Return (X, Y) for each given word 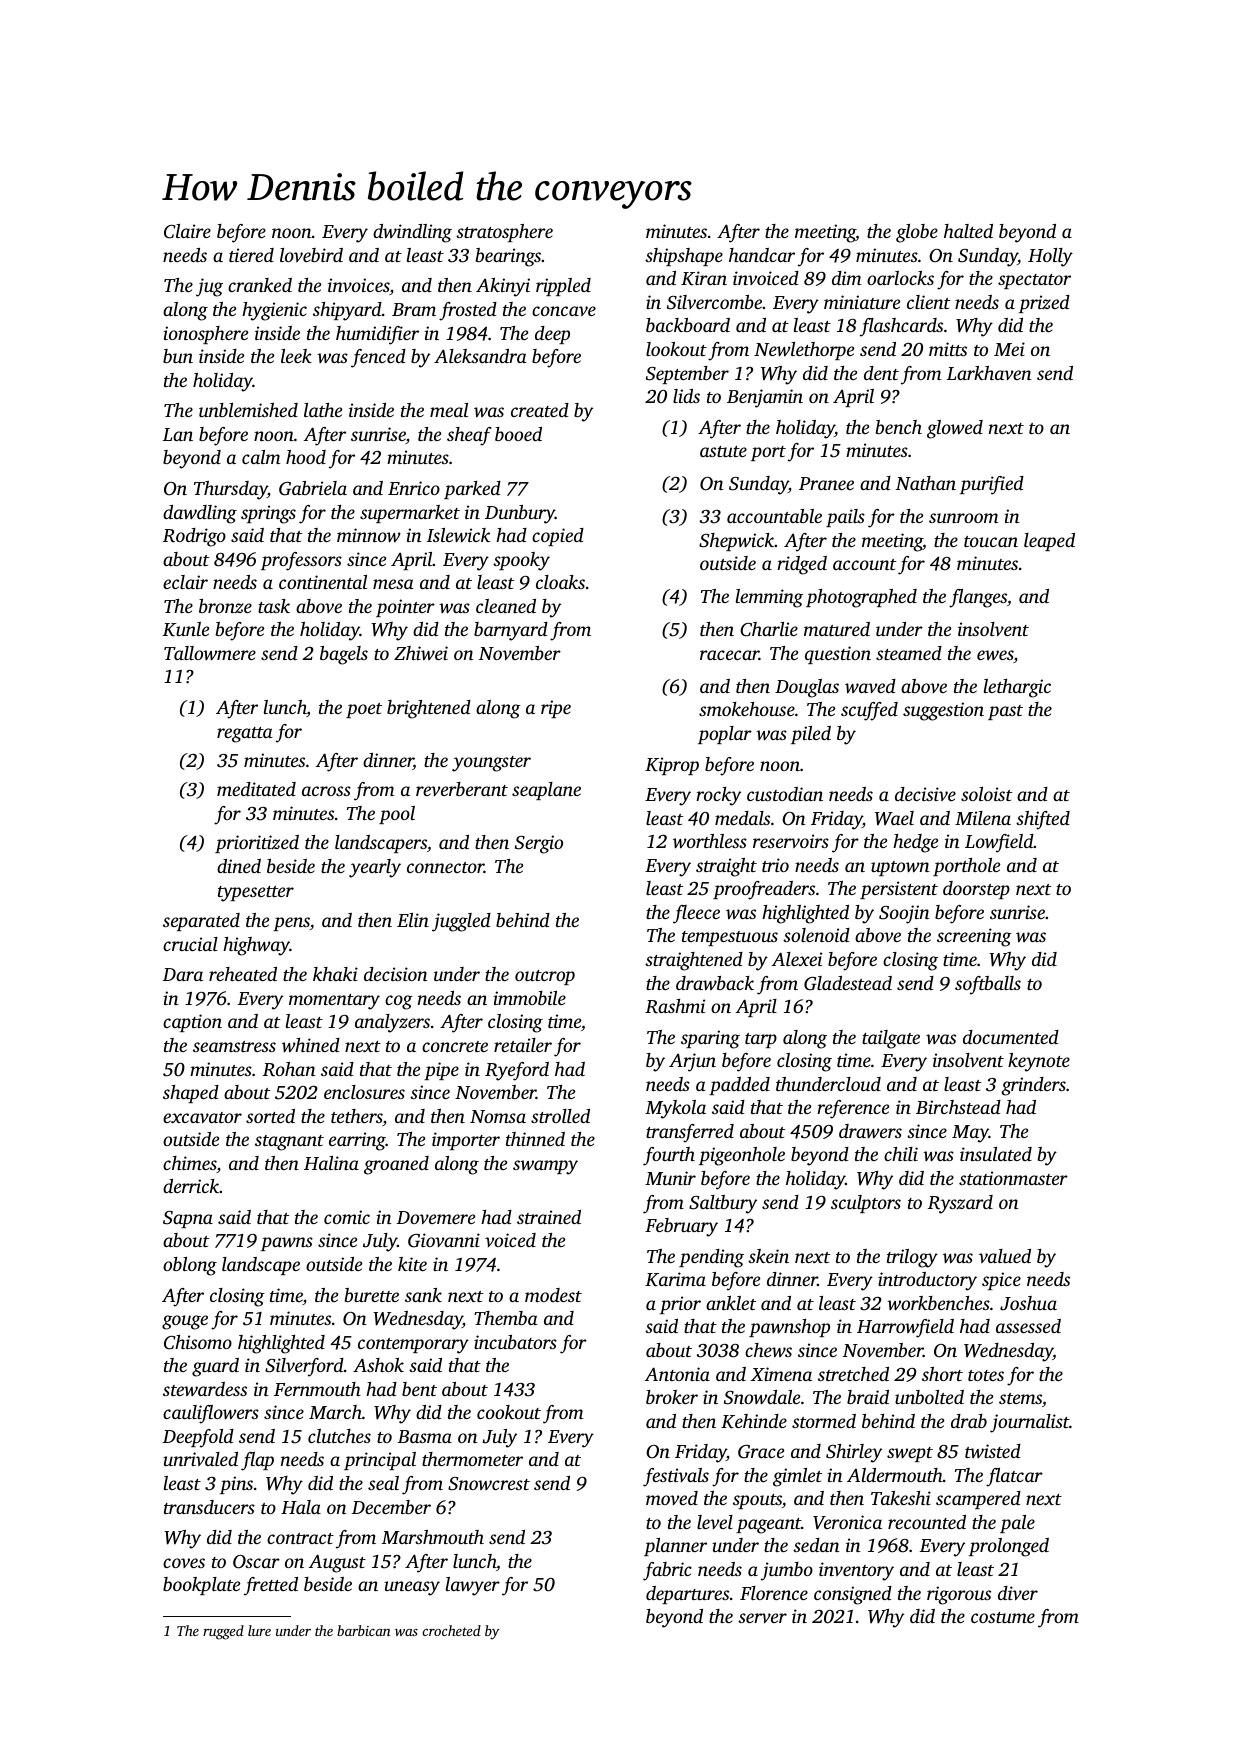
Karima (675, 1279)
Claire (187, 231)
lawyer (473, 1586)
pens (291, 924)
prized (1044, 304)
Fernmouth (317, 1389)
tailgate (891, 1039)
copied (558, 537)
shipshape (684, 257)
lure (259, 1630)
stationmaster (1013, 1178)
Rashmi (675, 1006)
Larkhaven (989, 373)
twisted (993, 1451)
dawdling (200, 514)
